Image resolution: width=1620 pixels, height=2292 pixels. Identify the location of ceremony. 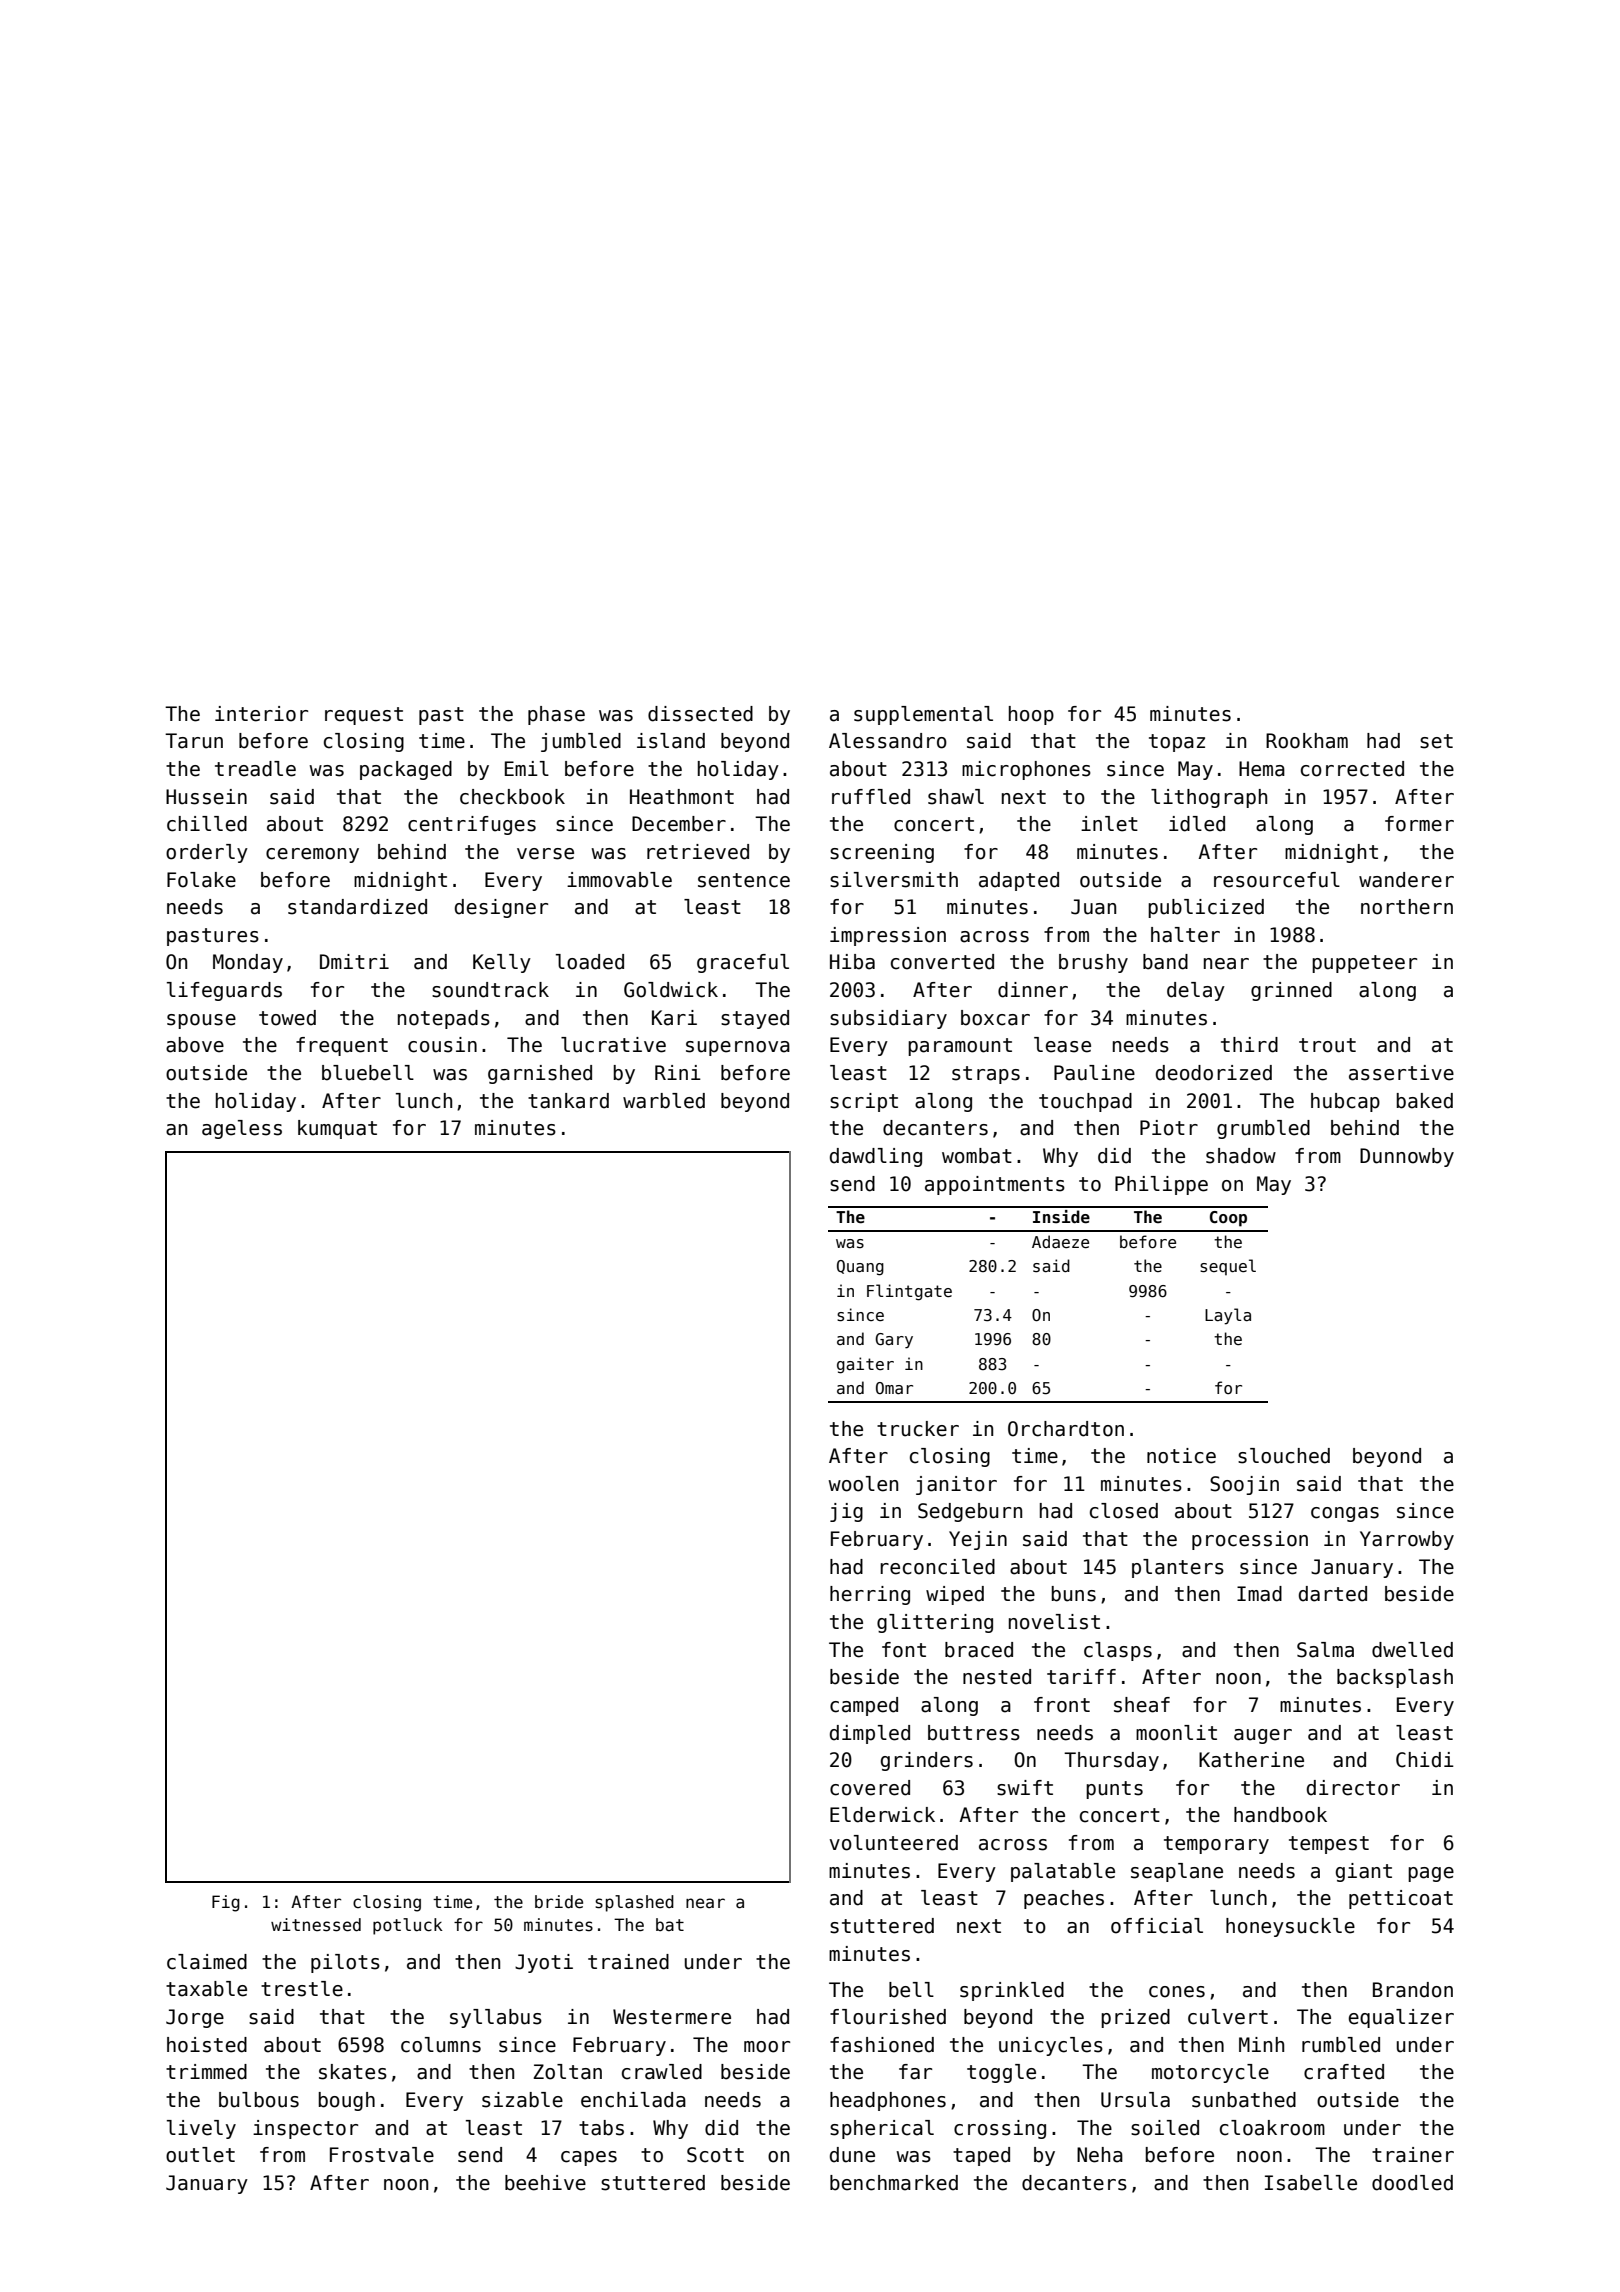
(312, 855).
